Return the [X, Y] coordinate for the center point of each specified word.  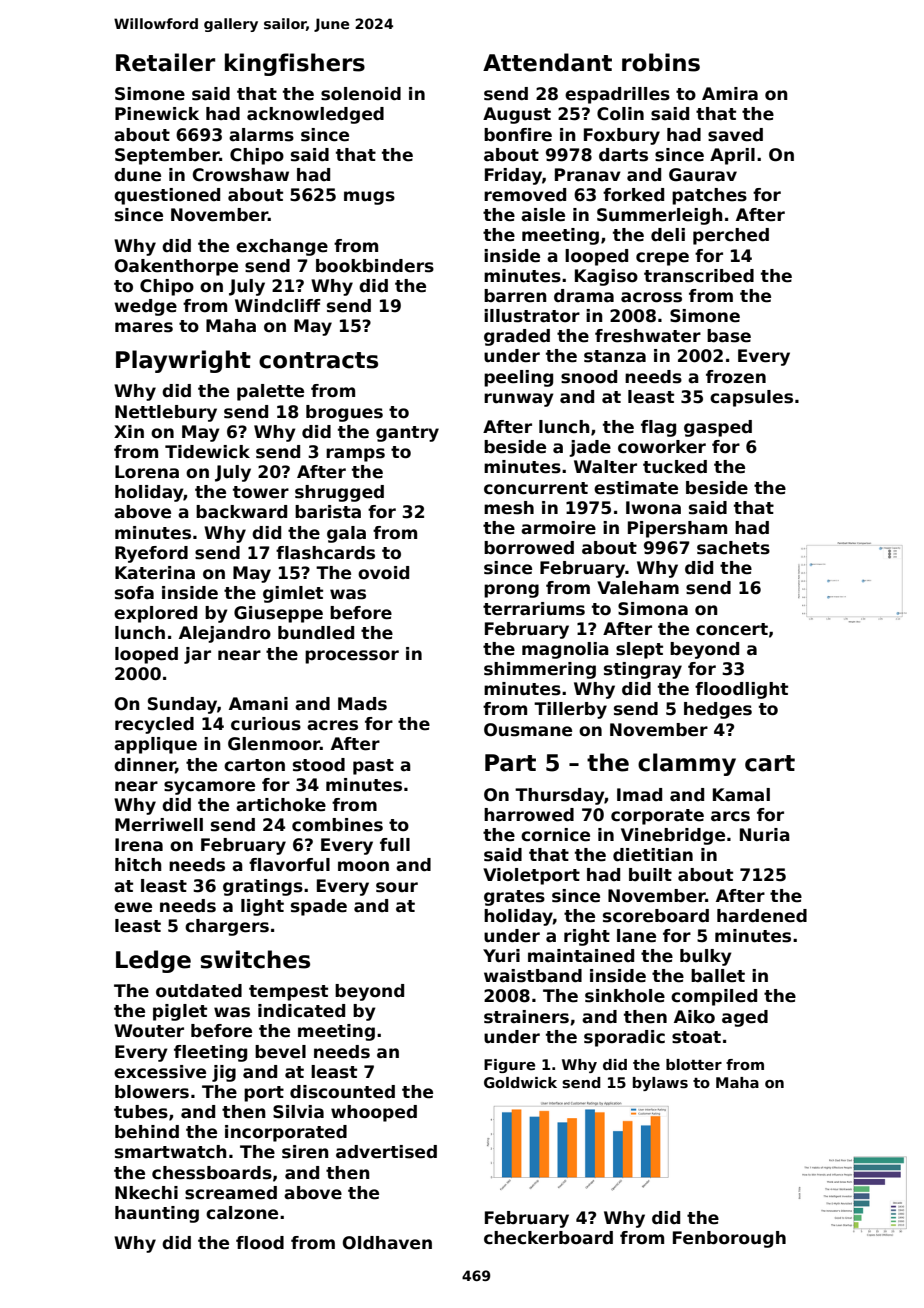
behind [147, 1132]
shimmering [540, 670]
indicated [301, 1011]
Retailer [165, 62]
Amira [730, 94]
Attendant [547, 62]
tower [261, 492]
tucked [675, 467]
